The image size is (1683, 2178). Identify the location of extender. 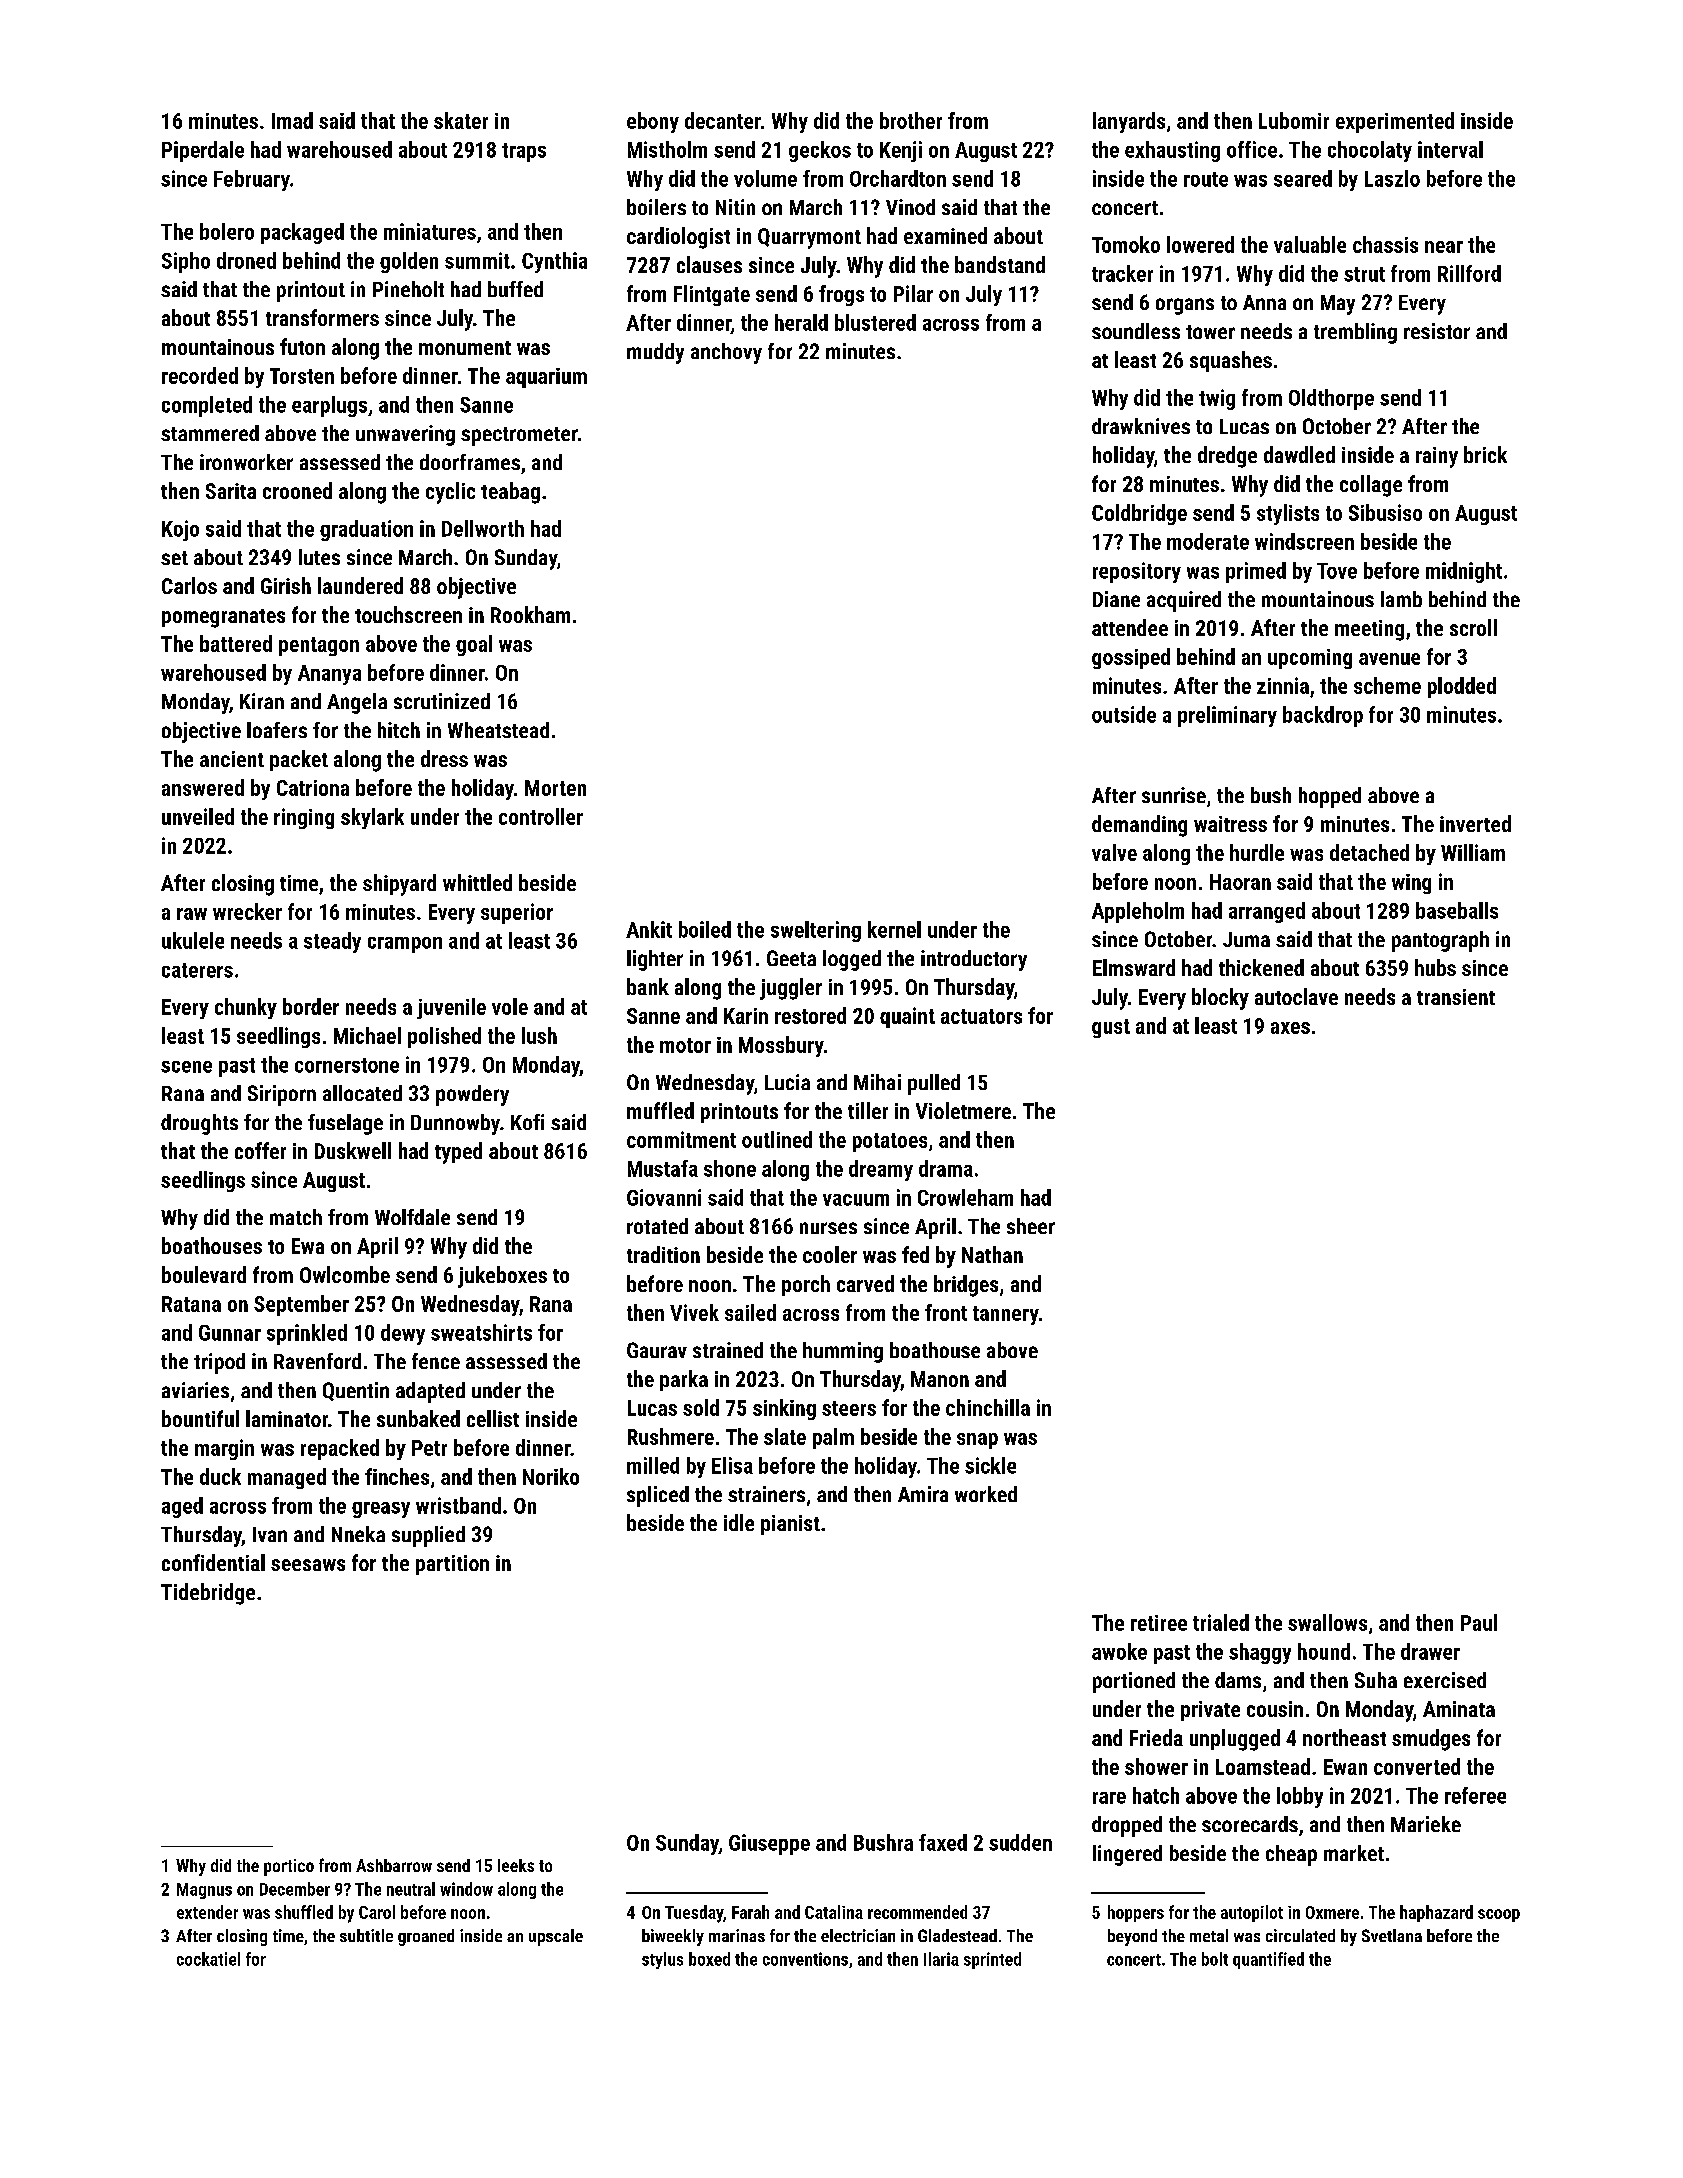
(207, 1912).
